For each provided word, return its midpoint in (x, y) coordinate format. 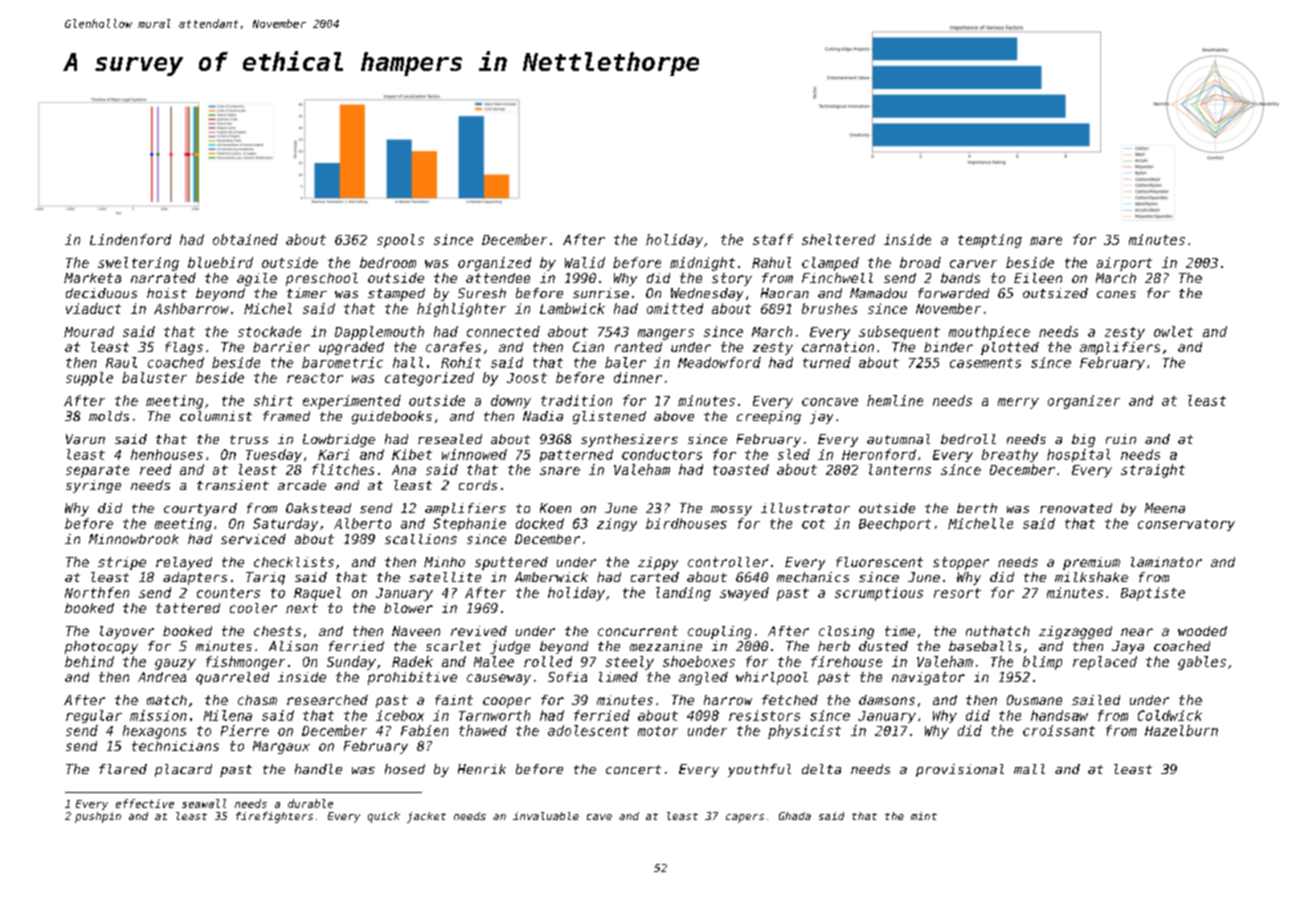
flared (123, 769)
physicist (804, 732)
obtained (245, 239)
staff (773, 239)
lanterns (900, 469)
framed (286, 416)
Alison (293, 646)
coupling (719, 632)
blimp (1042, 663)
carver (973, 264)
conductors (662, 454)
